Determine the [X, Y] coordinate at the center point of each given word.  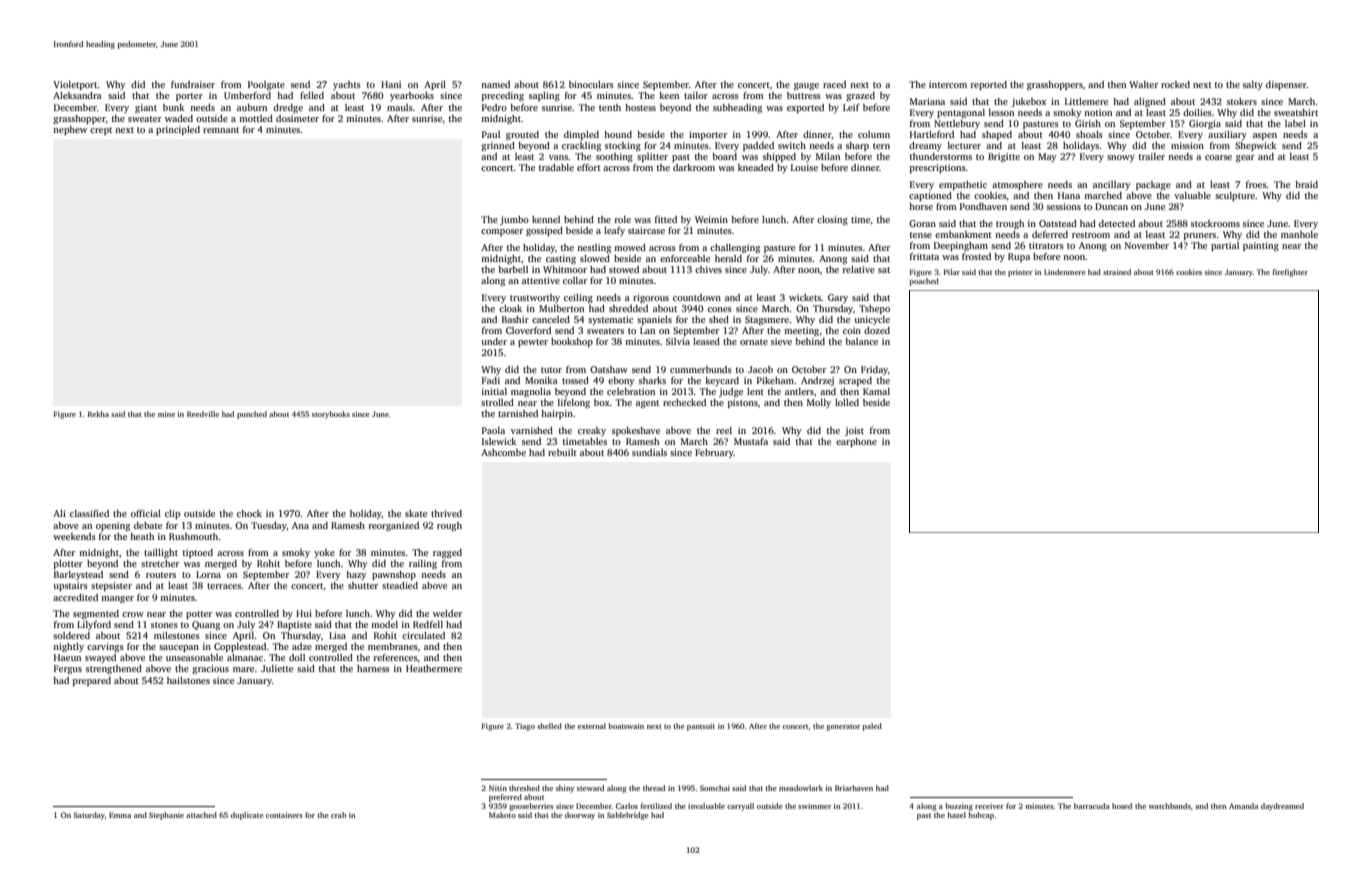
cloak [510, 308]
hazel [956, 815]
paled [872, 727]
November [1147, 245]
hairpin [557, 414]
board [724, 156]
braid [1306, 184]
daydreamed [1282, 807]
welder [447, 613]
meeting [801, 331]
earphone [856, 442]
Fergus [68, 669]
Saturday [89, 816]
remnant [221, 130]
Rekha [98, 414]
